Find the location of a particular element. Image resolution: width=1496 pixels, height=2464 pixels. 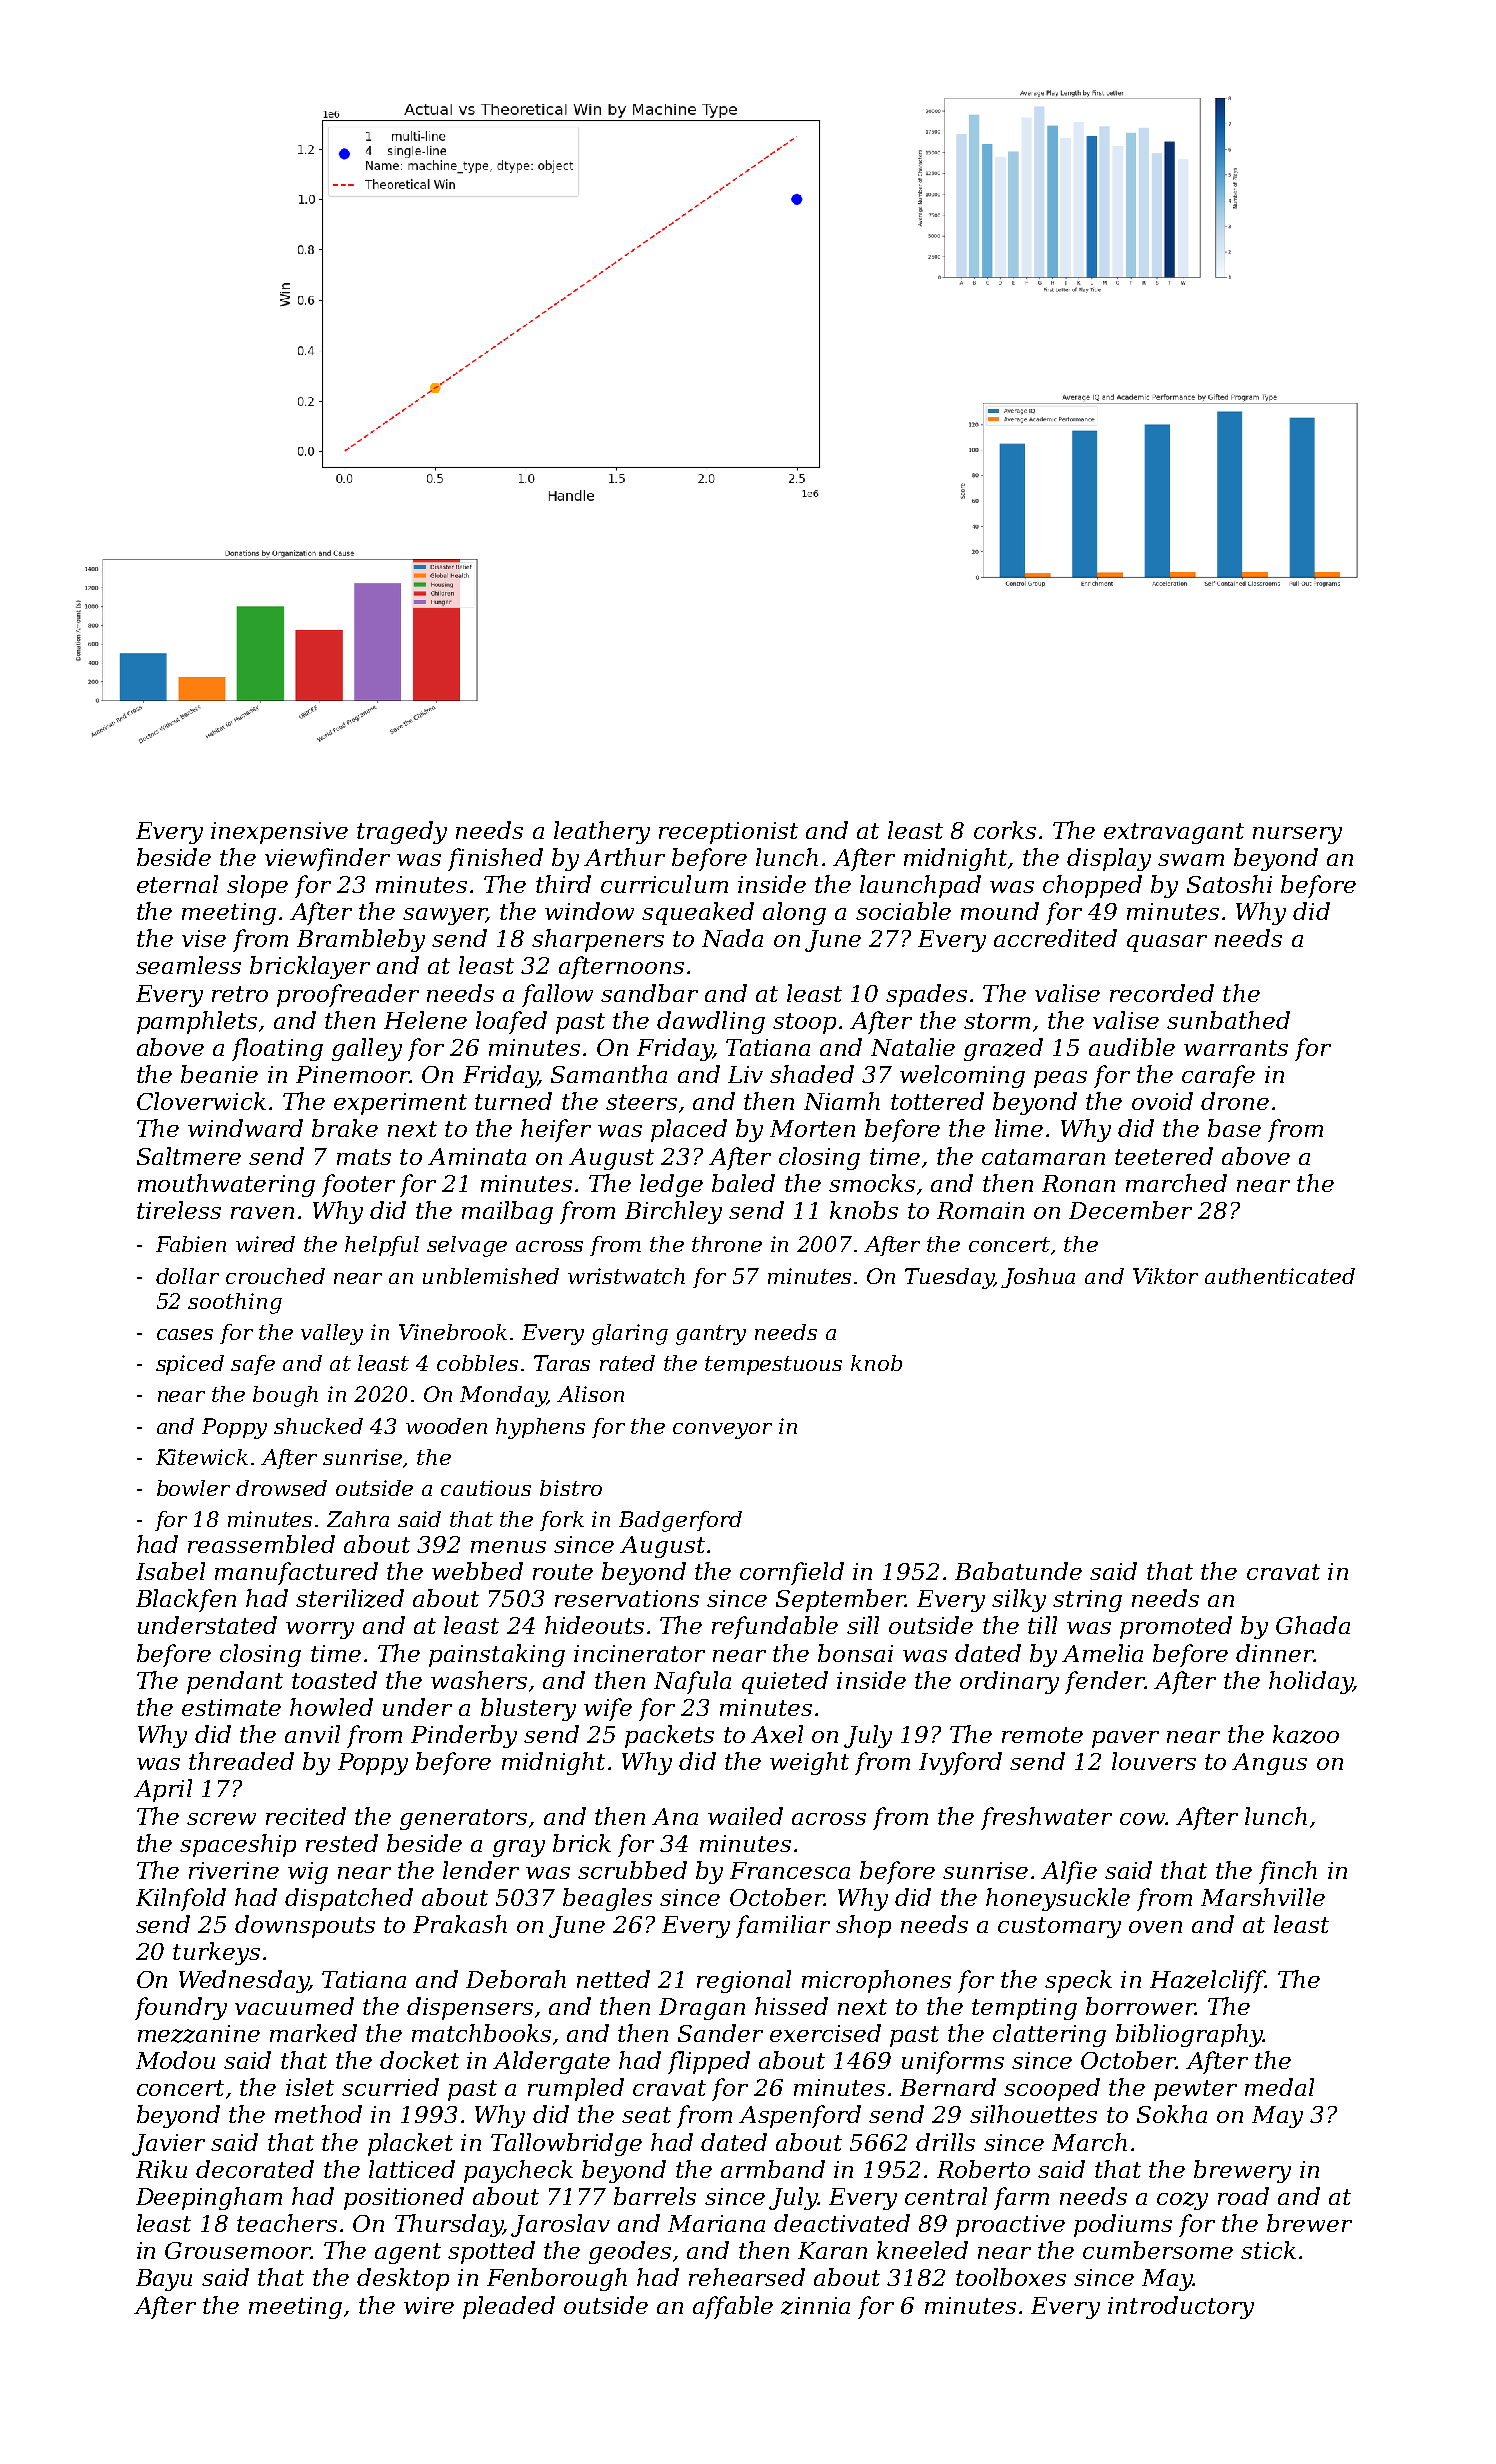

tragedy is located at coordinates (402, 832).
